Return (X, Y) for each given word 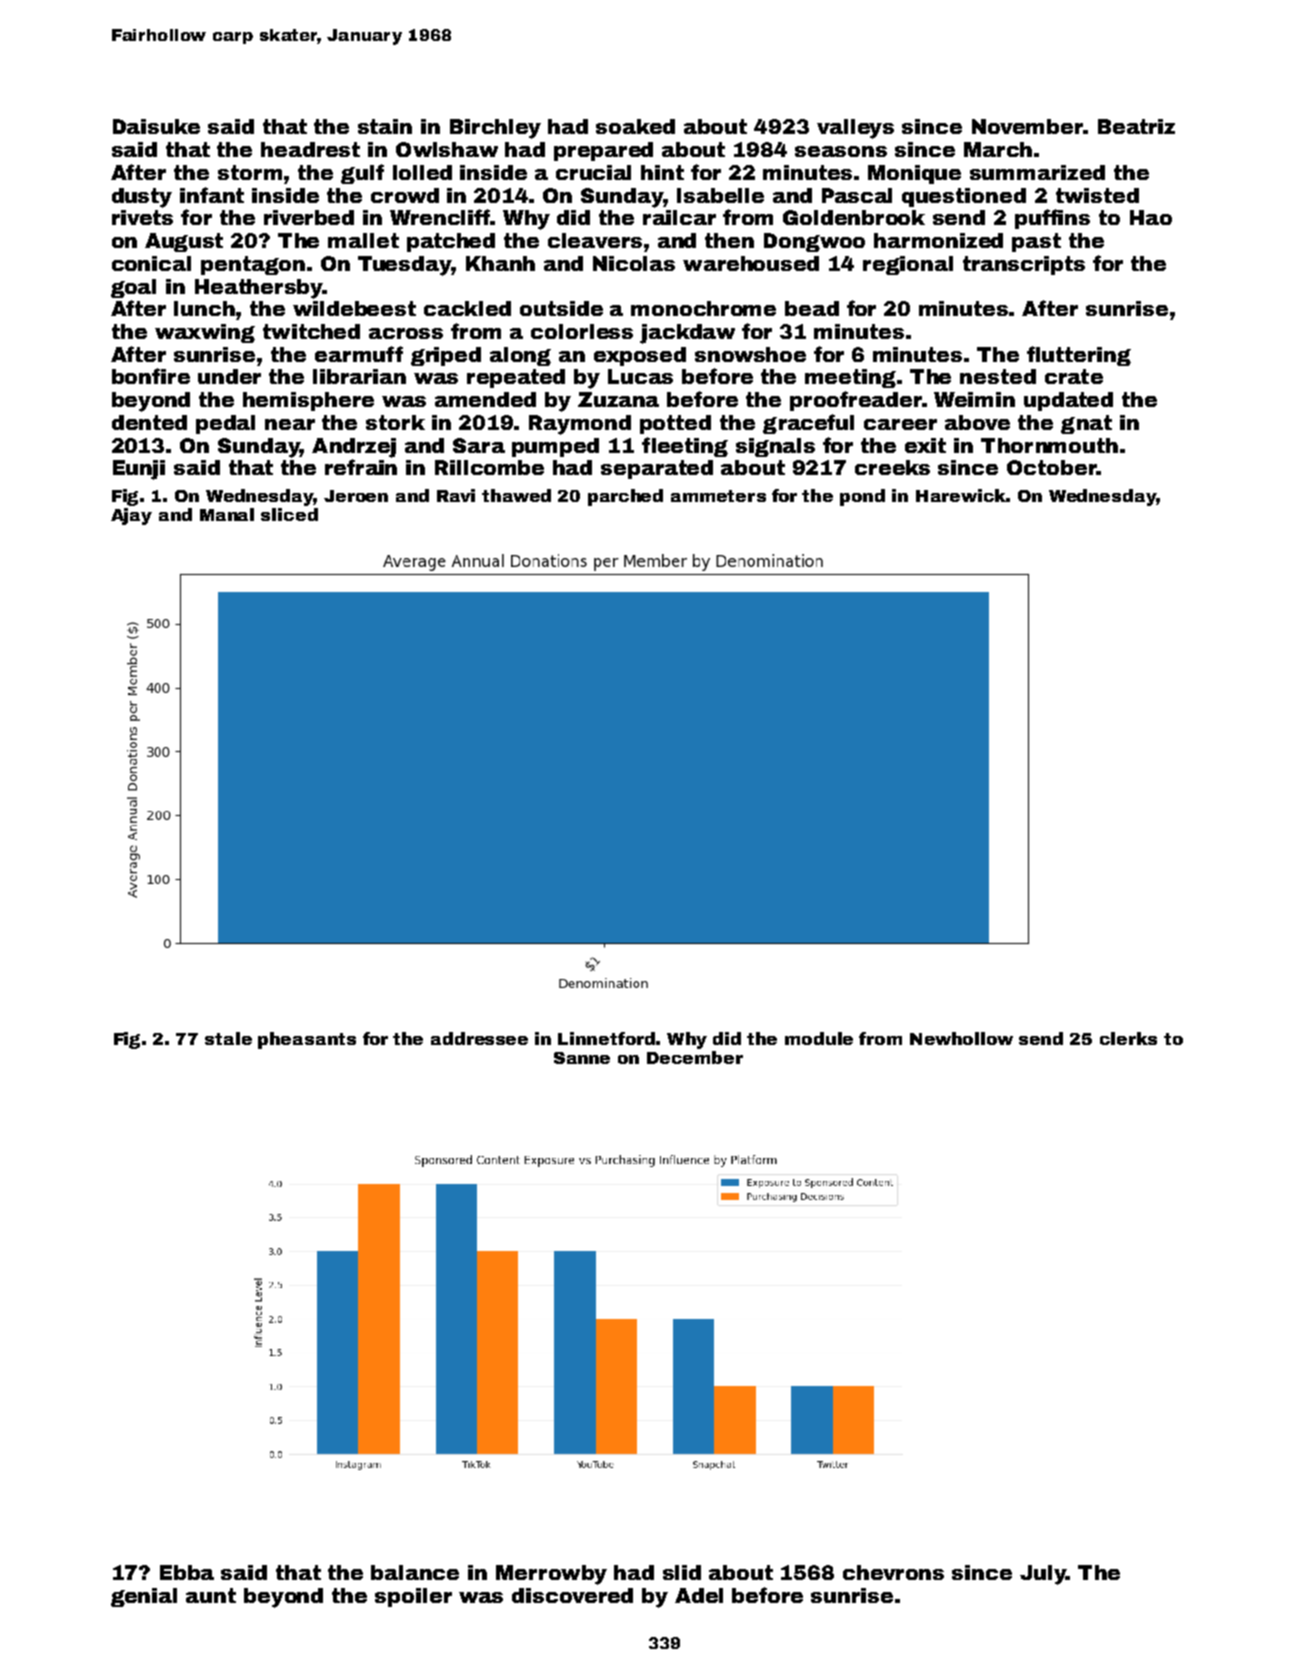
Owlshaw (447, 149)
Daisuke (156, 126)
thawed (516, 495)
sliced (289, 514)
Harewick (961, 495)
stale (228, 1038)
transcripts (1024, 265)
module (819, 1038)
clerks (1128, 1038)
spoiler (413, 1597)
